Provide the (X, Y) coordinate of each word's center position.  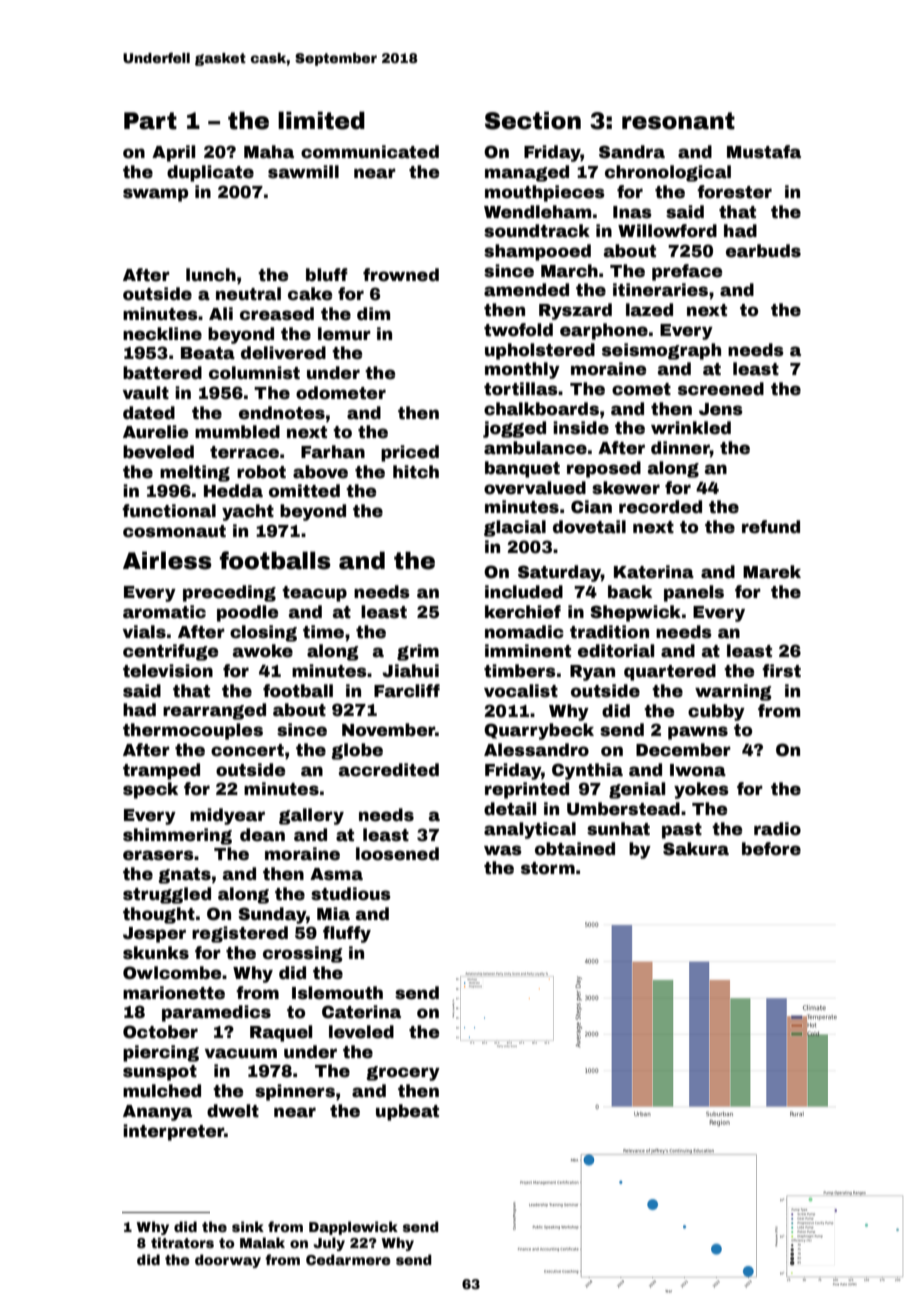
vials (144, 632)
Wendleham (537, 212)
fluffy (347, 934)
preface (687, 272)
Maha (269, 152)
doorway (228, 1261)
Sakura (696, 849)
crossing (303, 954)
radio (777, 829)
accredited (389, 770)
